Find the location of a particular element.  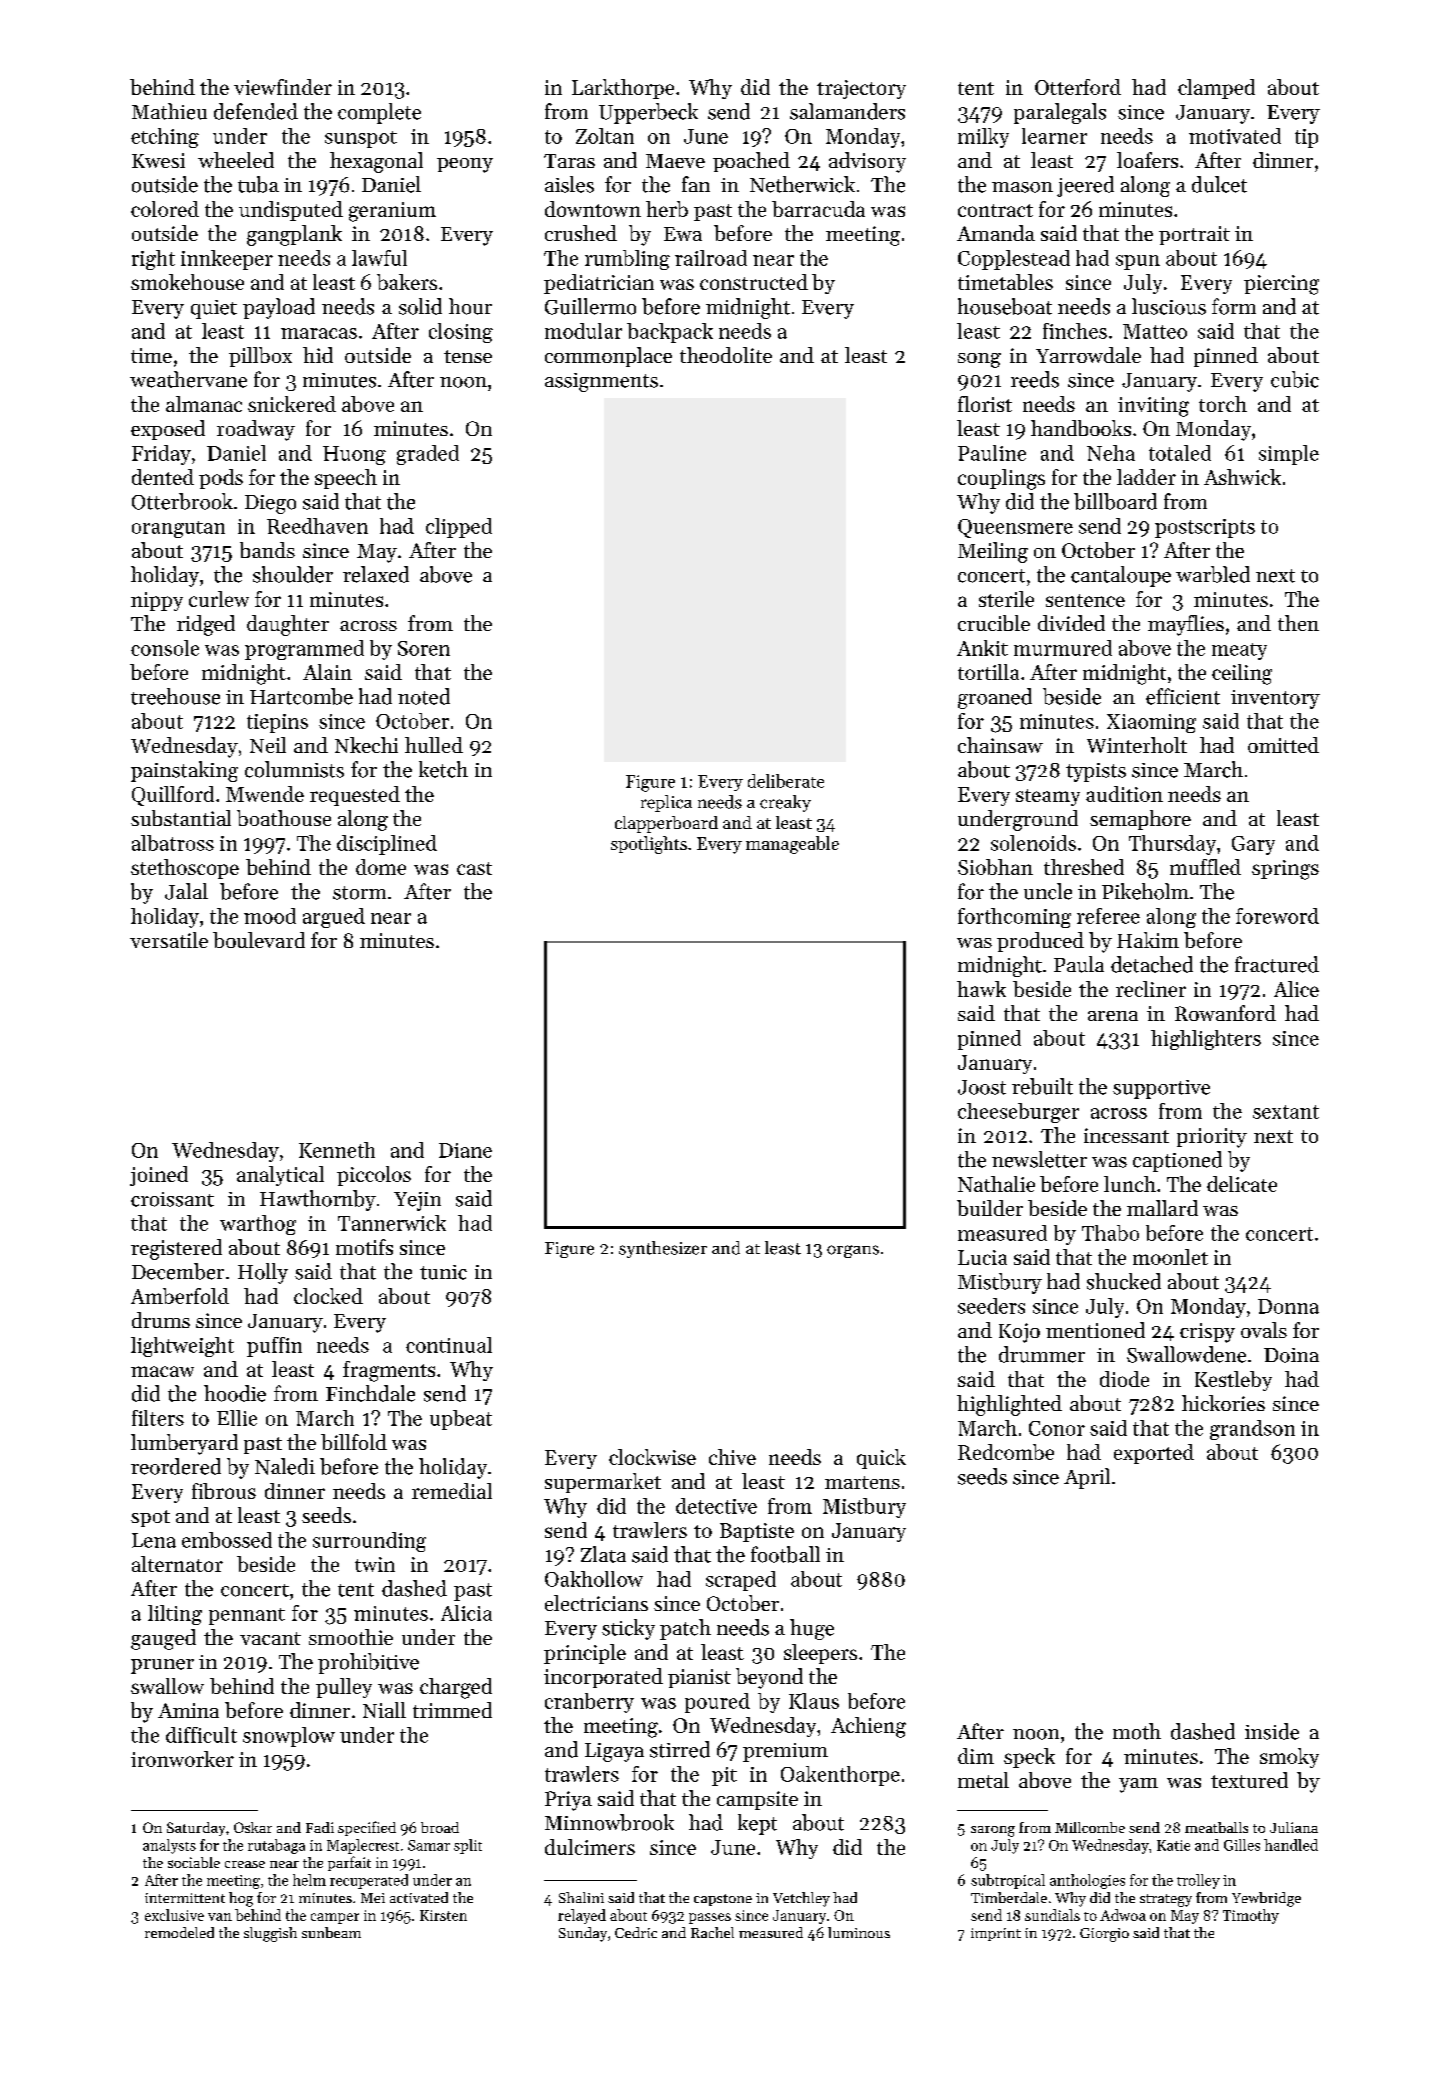

helm is located at coordinates (309, 1880).
